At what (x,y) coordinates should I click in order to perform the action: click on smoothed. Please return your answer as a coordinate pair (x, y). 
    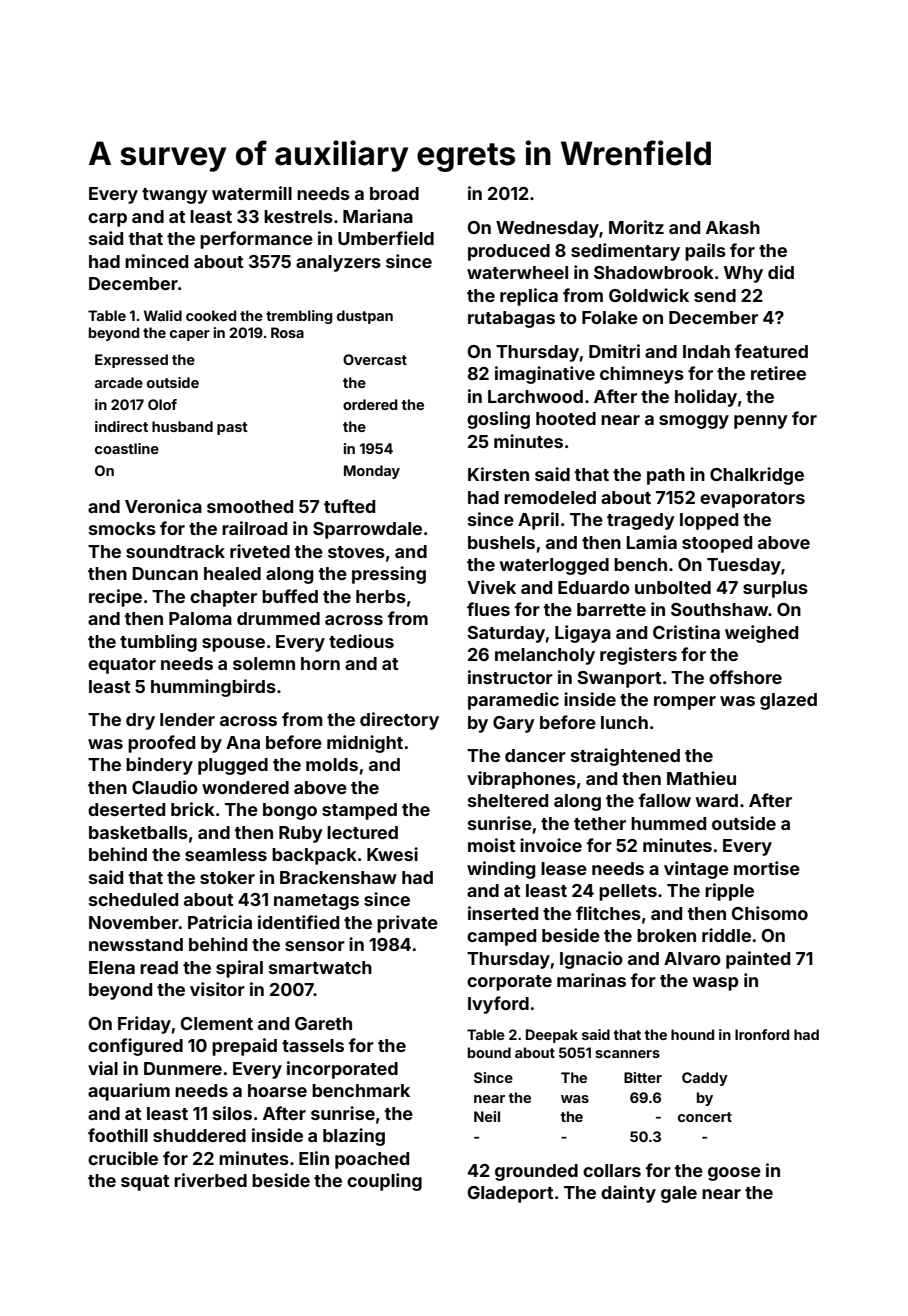
    Looking at the image, I should click on (250, 506).
